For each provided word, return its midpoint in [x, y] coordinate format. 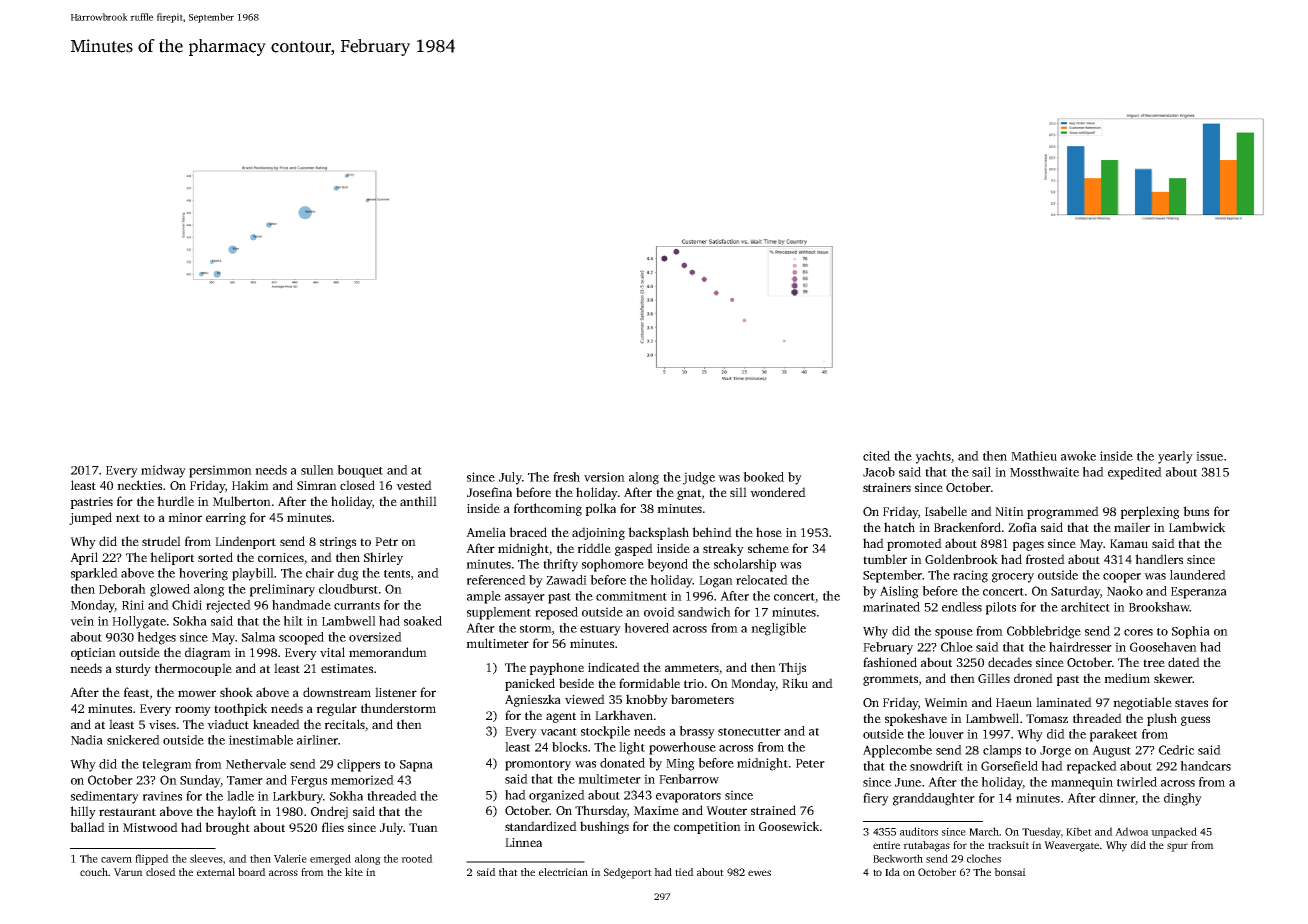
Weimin [946, 702]
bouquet [360, 471]
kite [354, 872]
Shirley [383, 558]
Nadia [87, 740]
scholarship [745, 565]
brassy [697, 732]
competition [707, 828]
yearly [1175, 457]
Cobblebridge [1044, 632]
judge [699, 478]
